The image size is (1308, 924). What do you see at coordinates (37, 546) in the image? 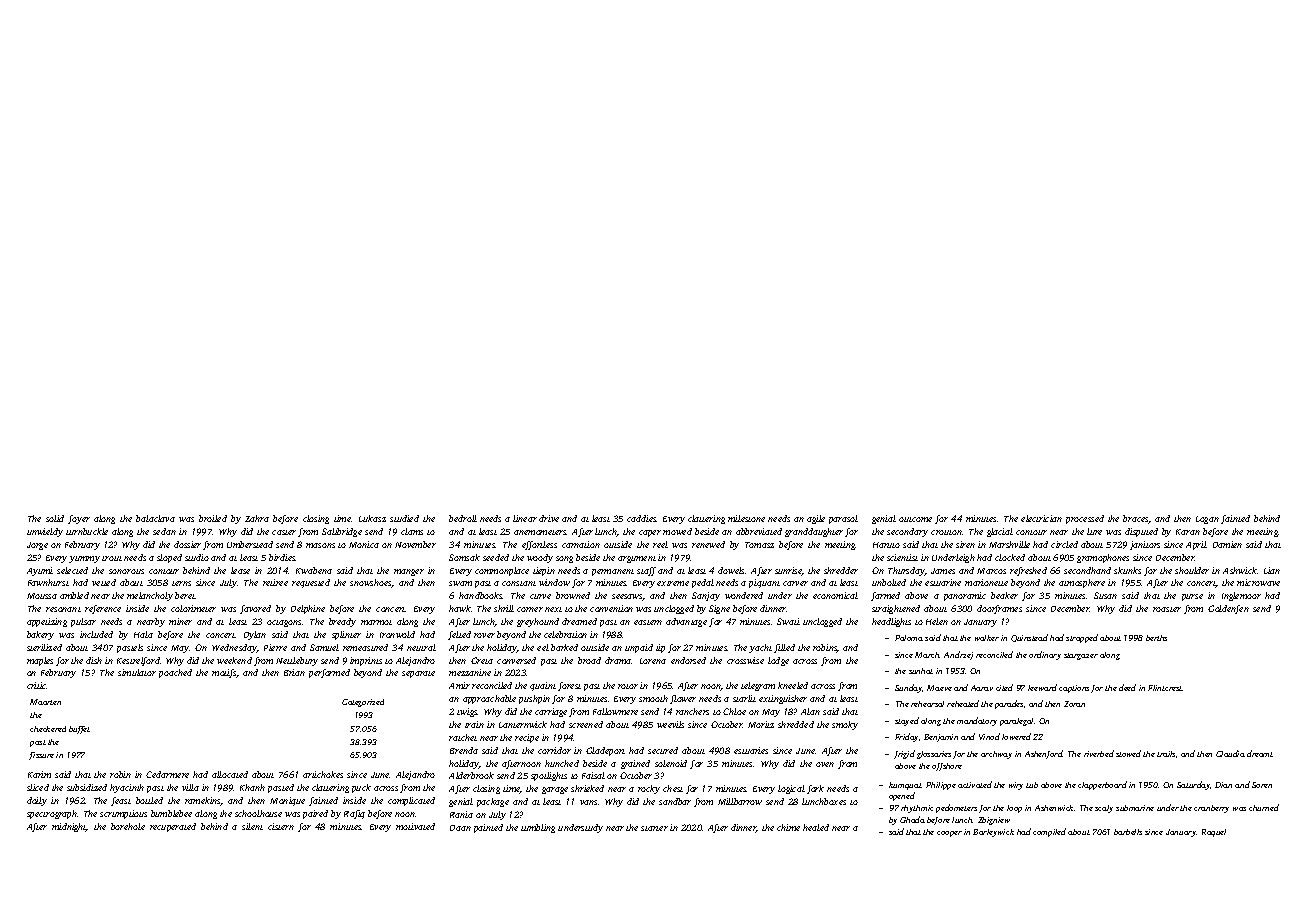
I see `Jorge` at bounding box center [37, 546].
